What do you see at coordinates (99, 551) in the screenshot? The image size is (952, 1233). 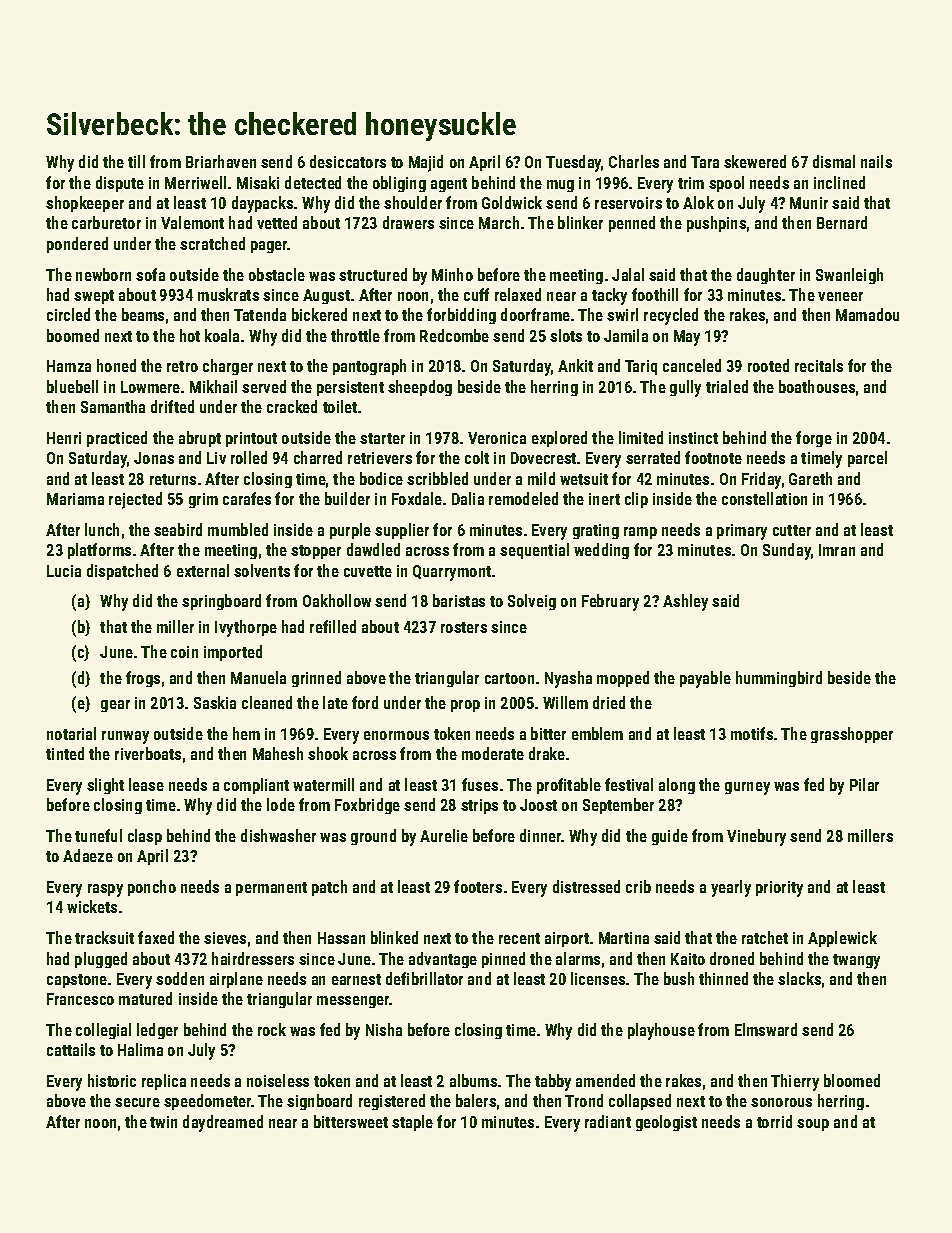 I see `platforms` at bounding box center [99, 551].
